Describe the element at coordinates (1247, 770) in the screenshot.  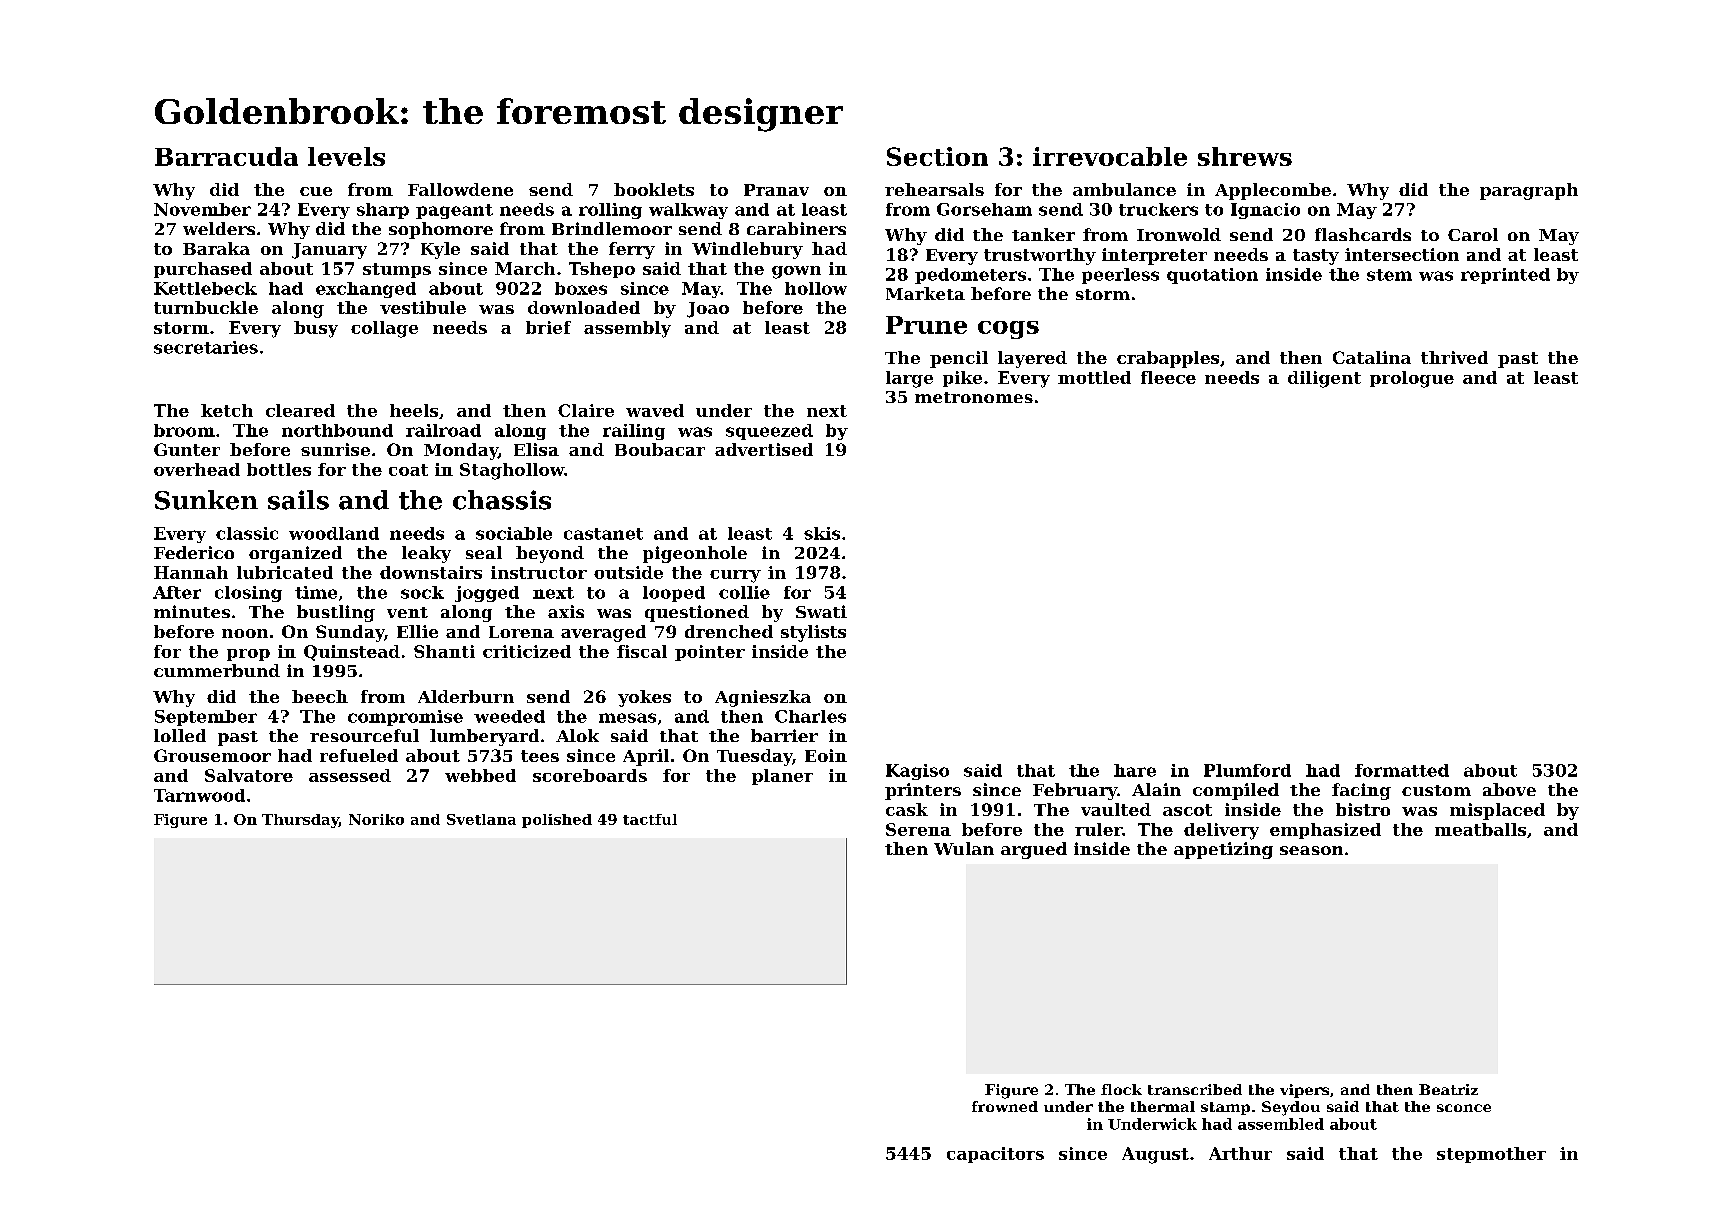
I see `Plumford` at that location.
